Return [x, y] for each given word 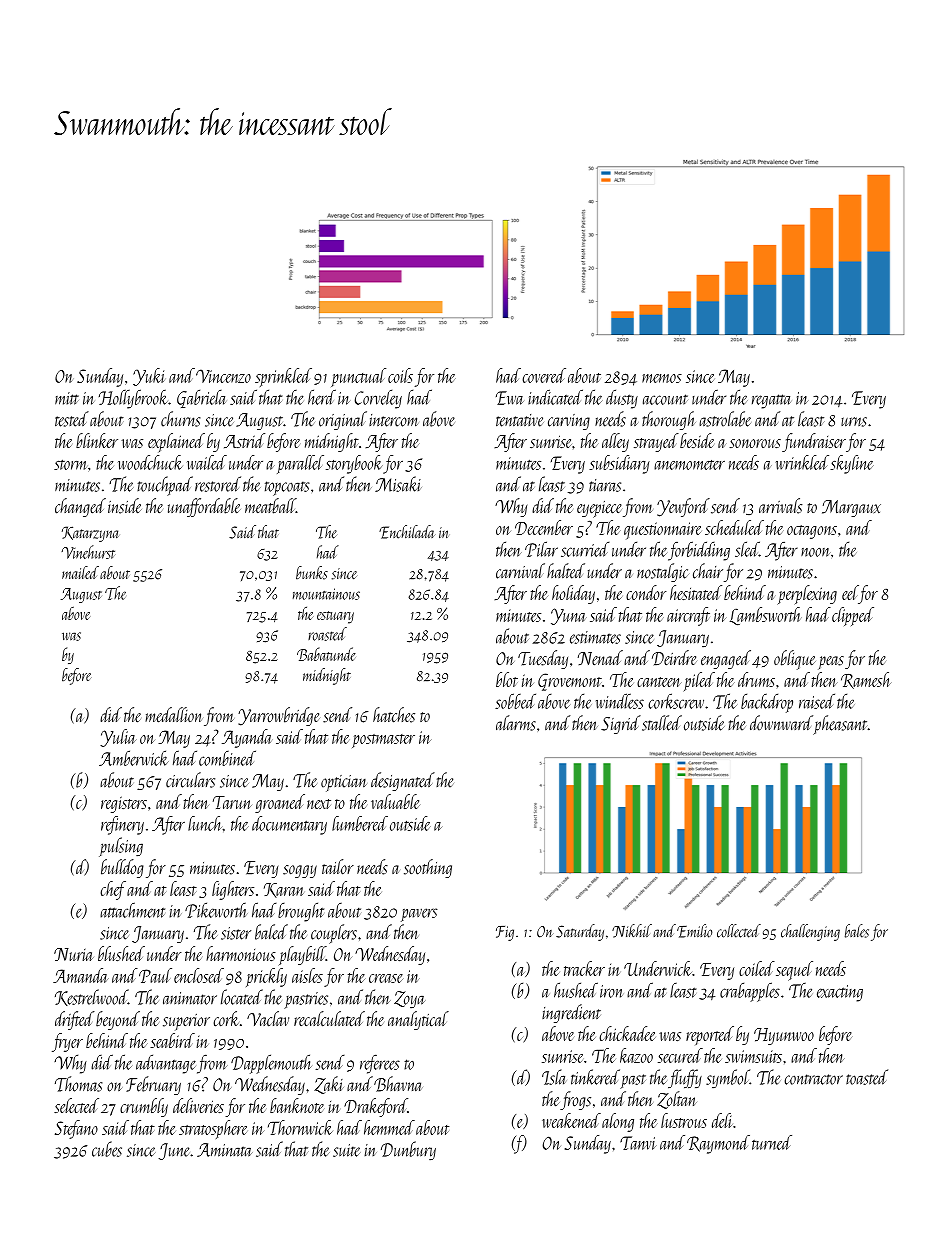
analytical [418, 1020]
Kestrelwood [91, 997]
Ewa [510, 398]
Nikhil [632, 931]
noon [816, 552]
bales [857, 931]
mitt [67, 398]
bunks [312, 573]
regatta [771, 401]
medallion [173, 715]
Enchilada [407, 532]
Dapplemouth [271, 1064]
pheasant [840, 725]
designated [403, 781]
